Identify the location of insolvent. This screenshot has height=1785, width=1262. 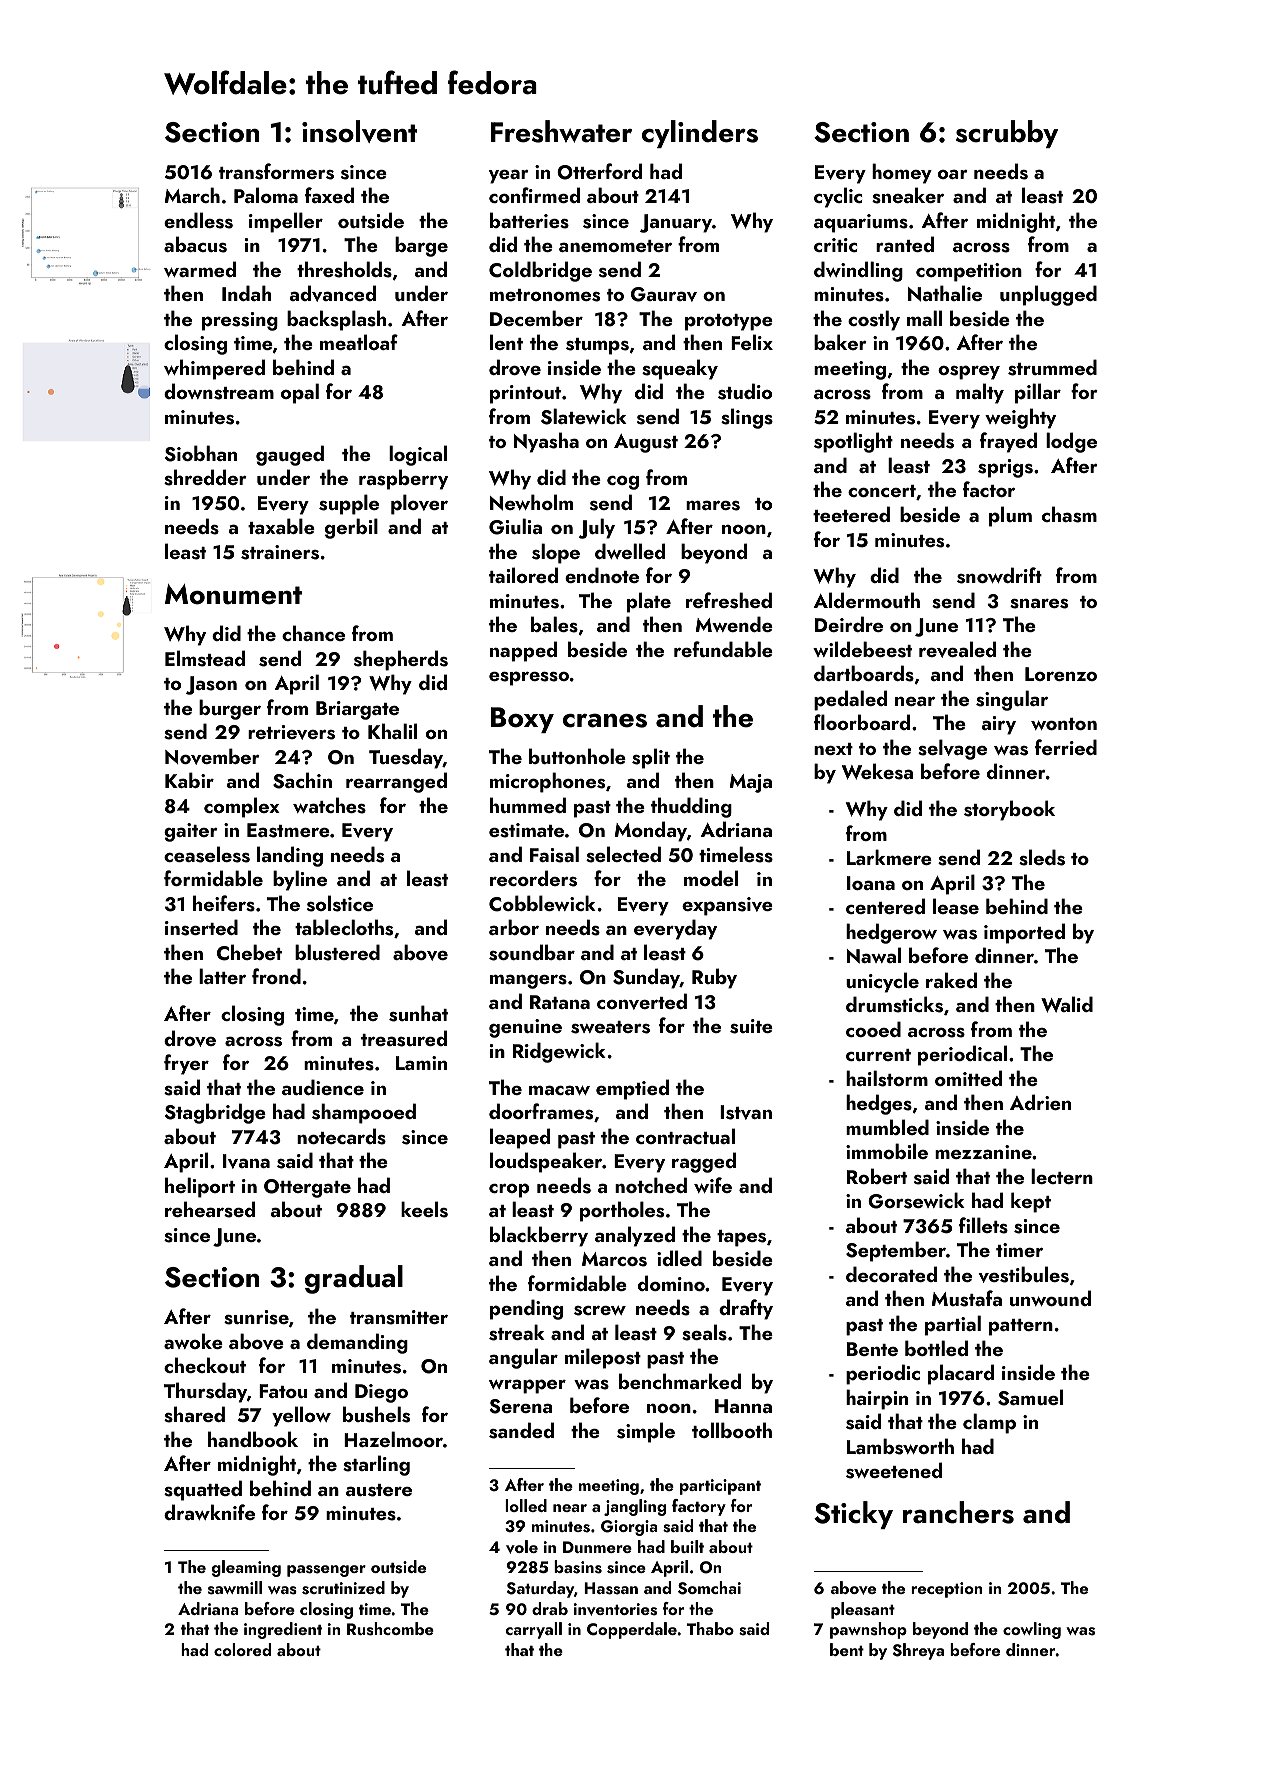
(359, 131).
